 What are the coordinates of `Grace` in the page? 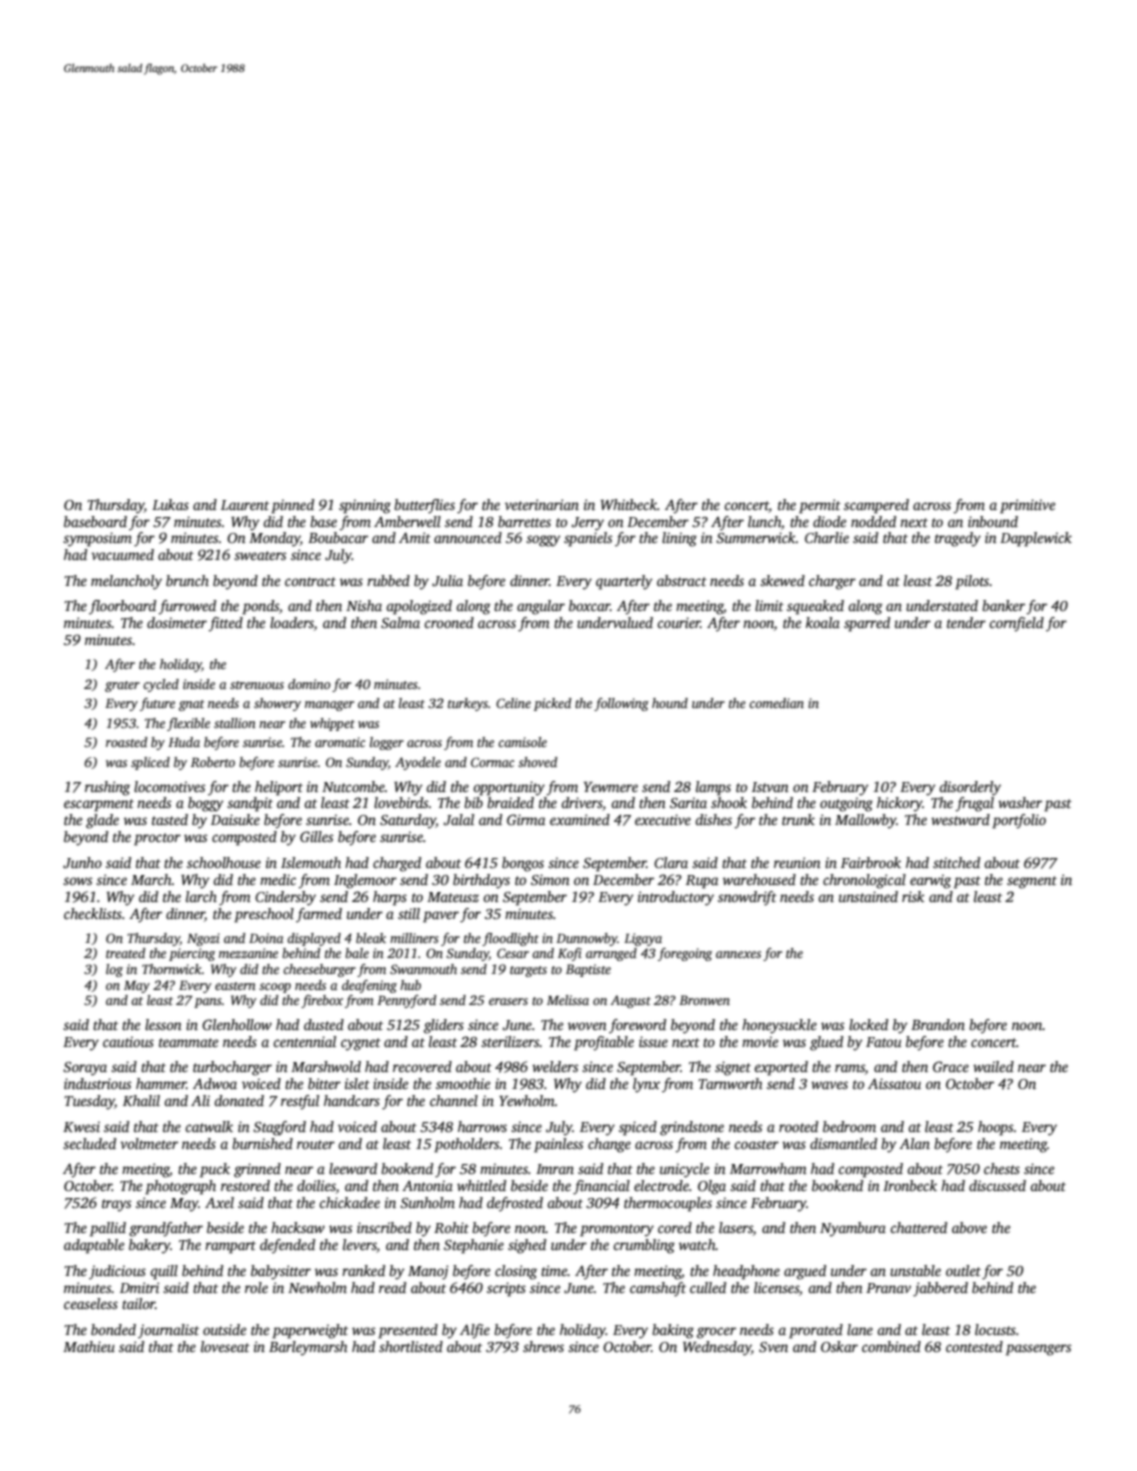 It's located at (951, 1066).
